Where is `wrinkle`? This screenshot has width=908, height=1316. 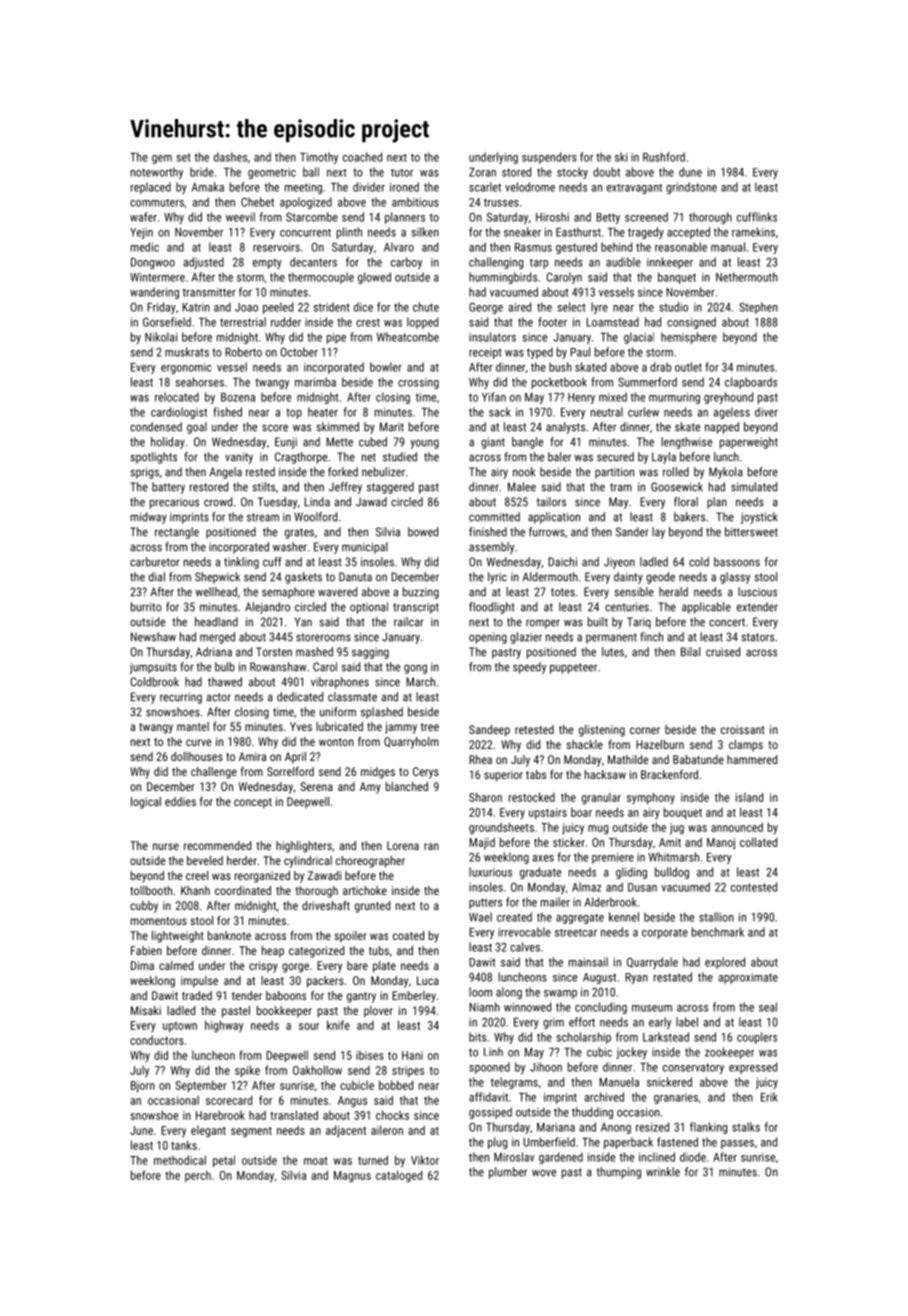
wrinkle is located at coordinates (663, 1172).
